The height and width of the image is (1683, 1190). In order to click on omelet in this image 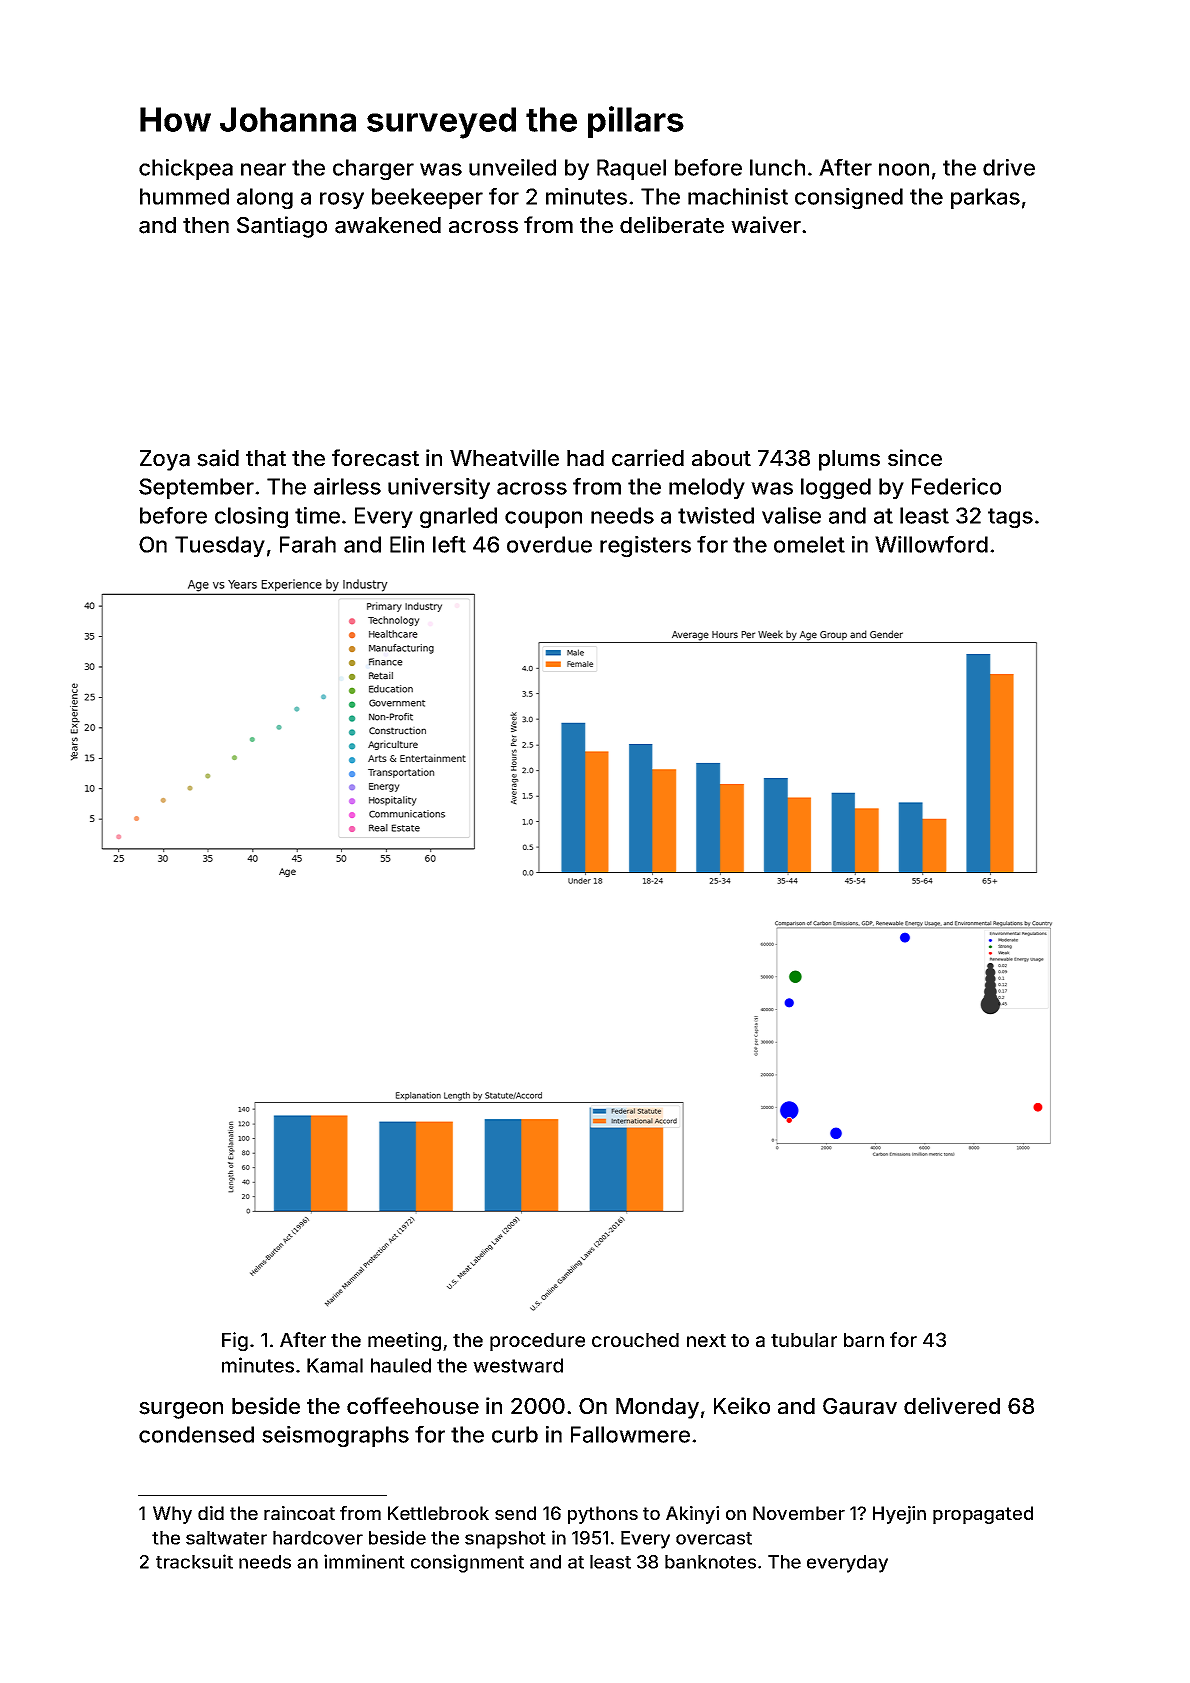, I will do `click(809, 544)`.
